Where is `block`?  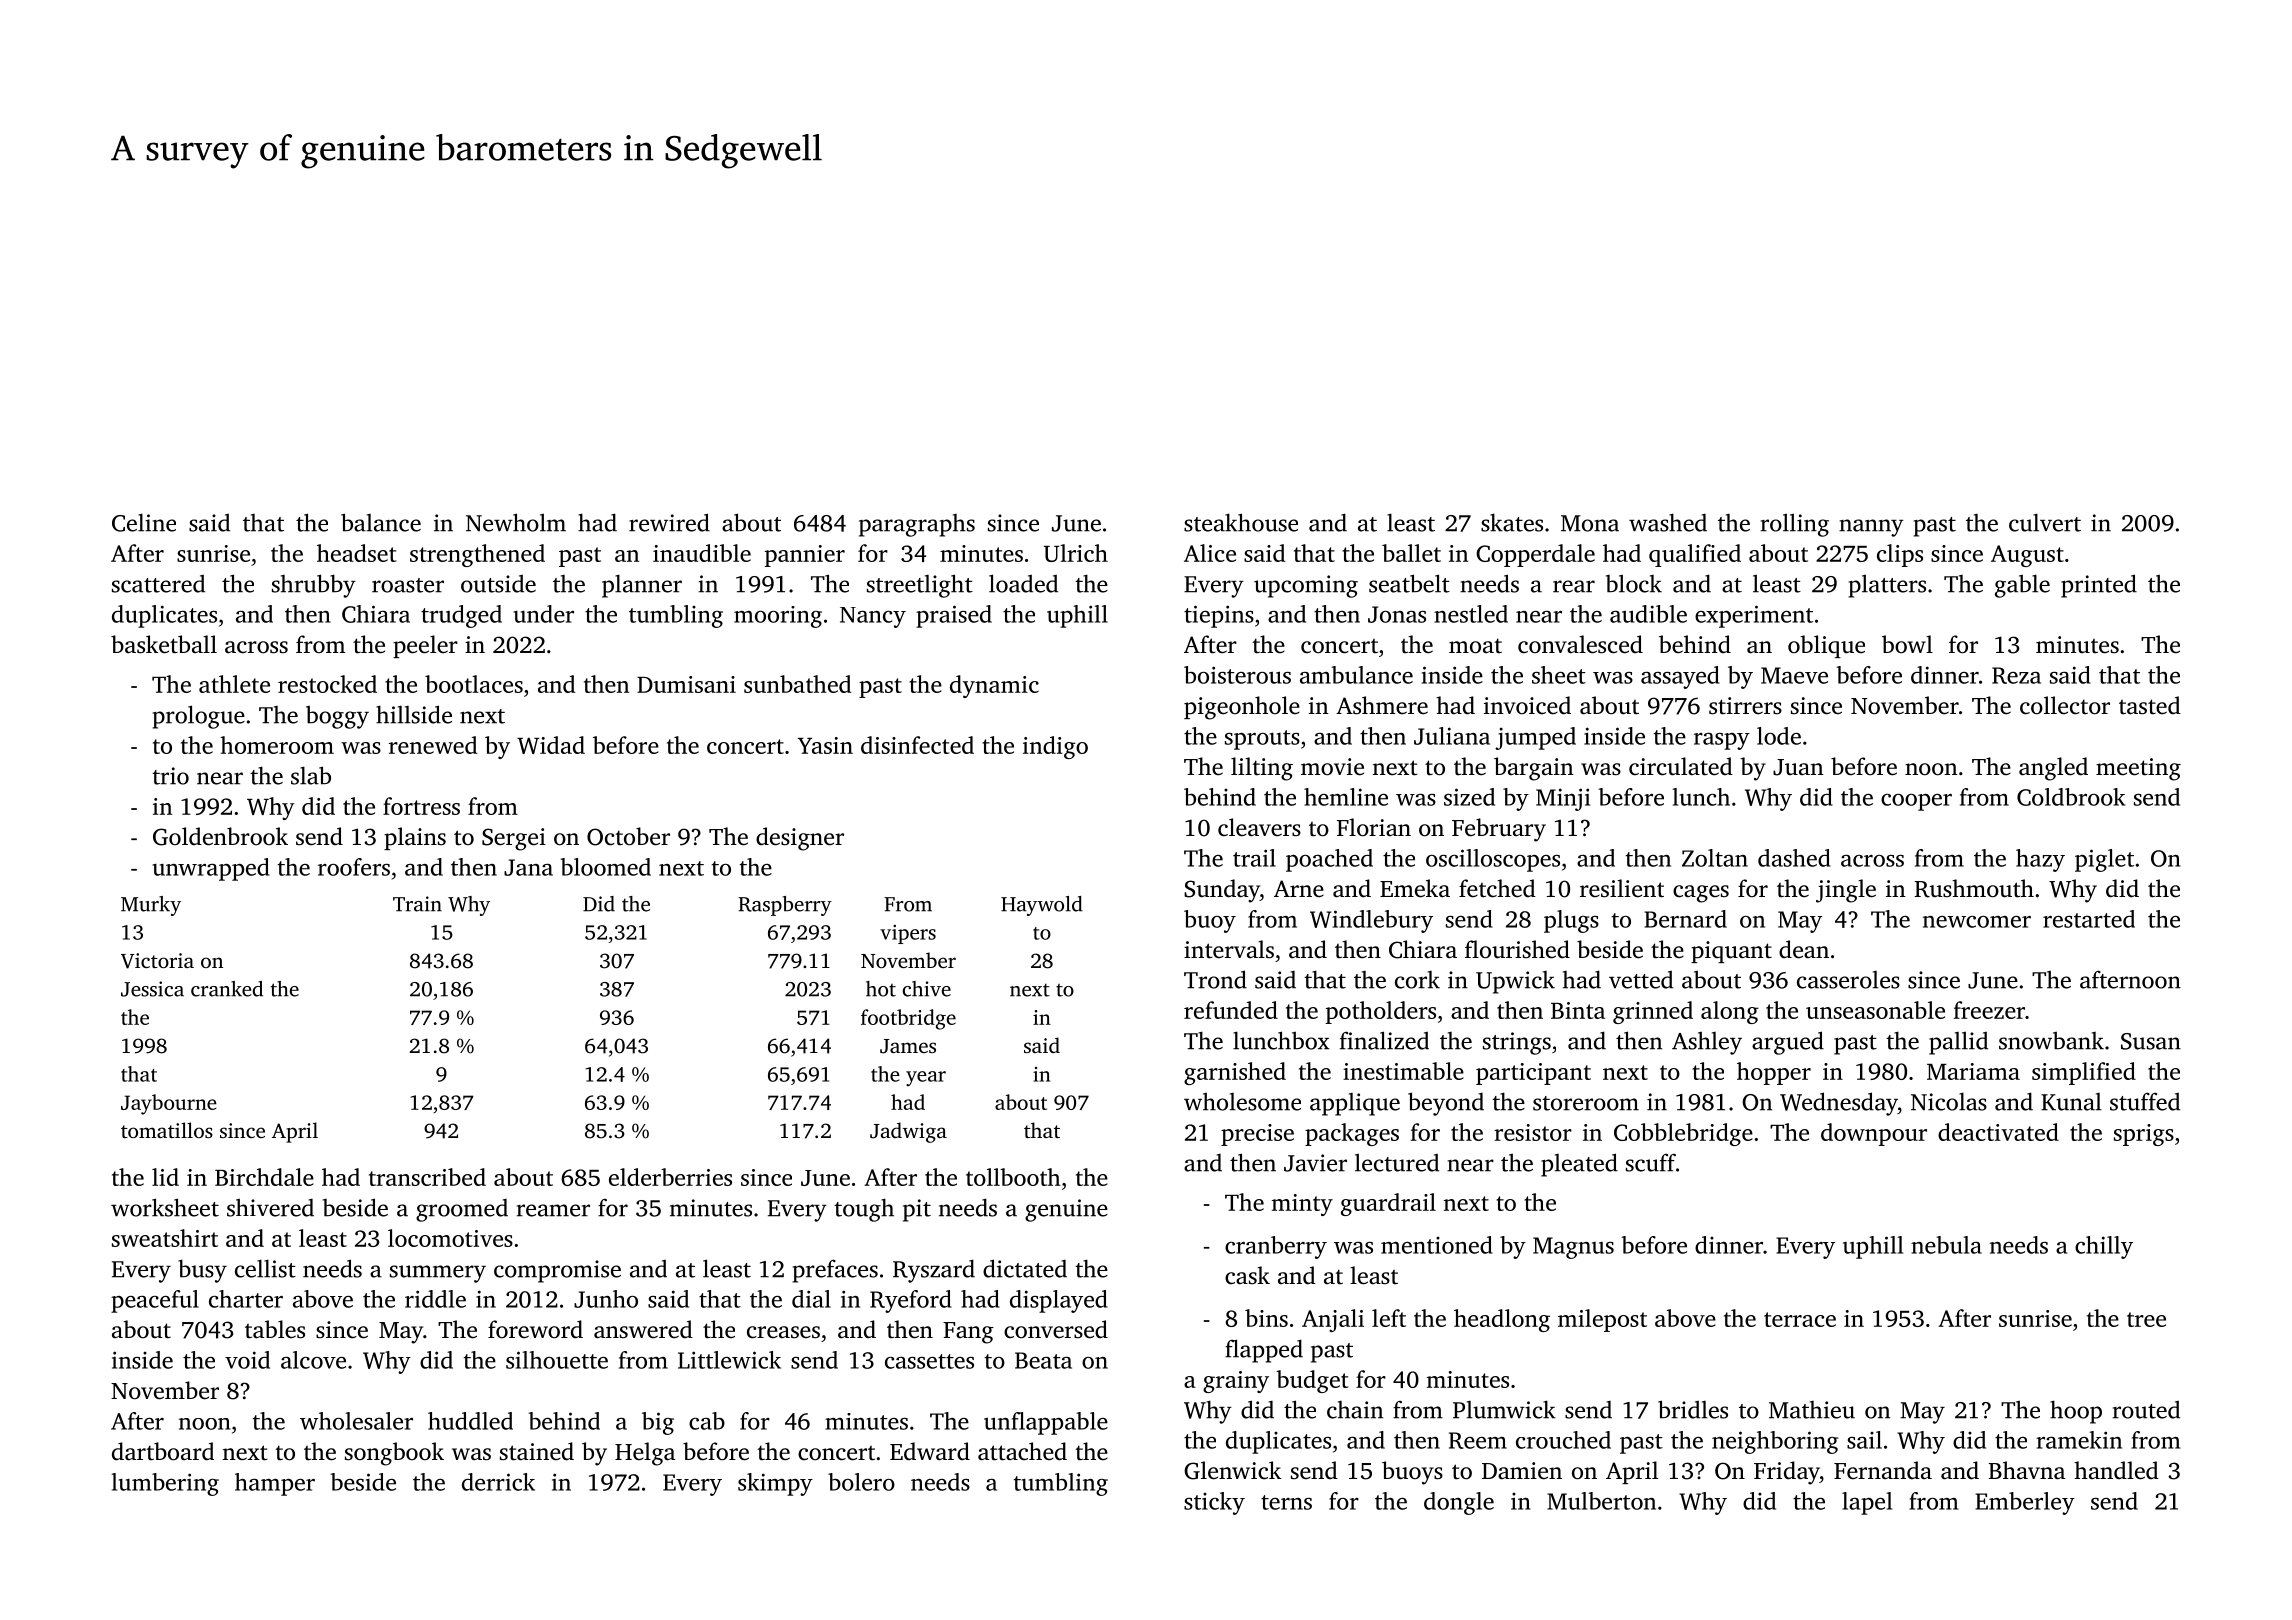
block is located at coordinates (1634, 583).
